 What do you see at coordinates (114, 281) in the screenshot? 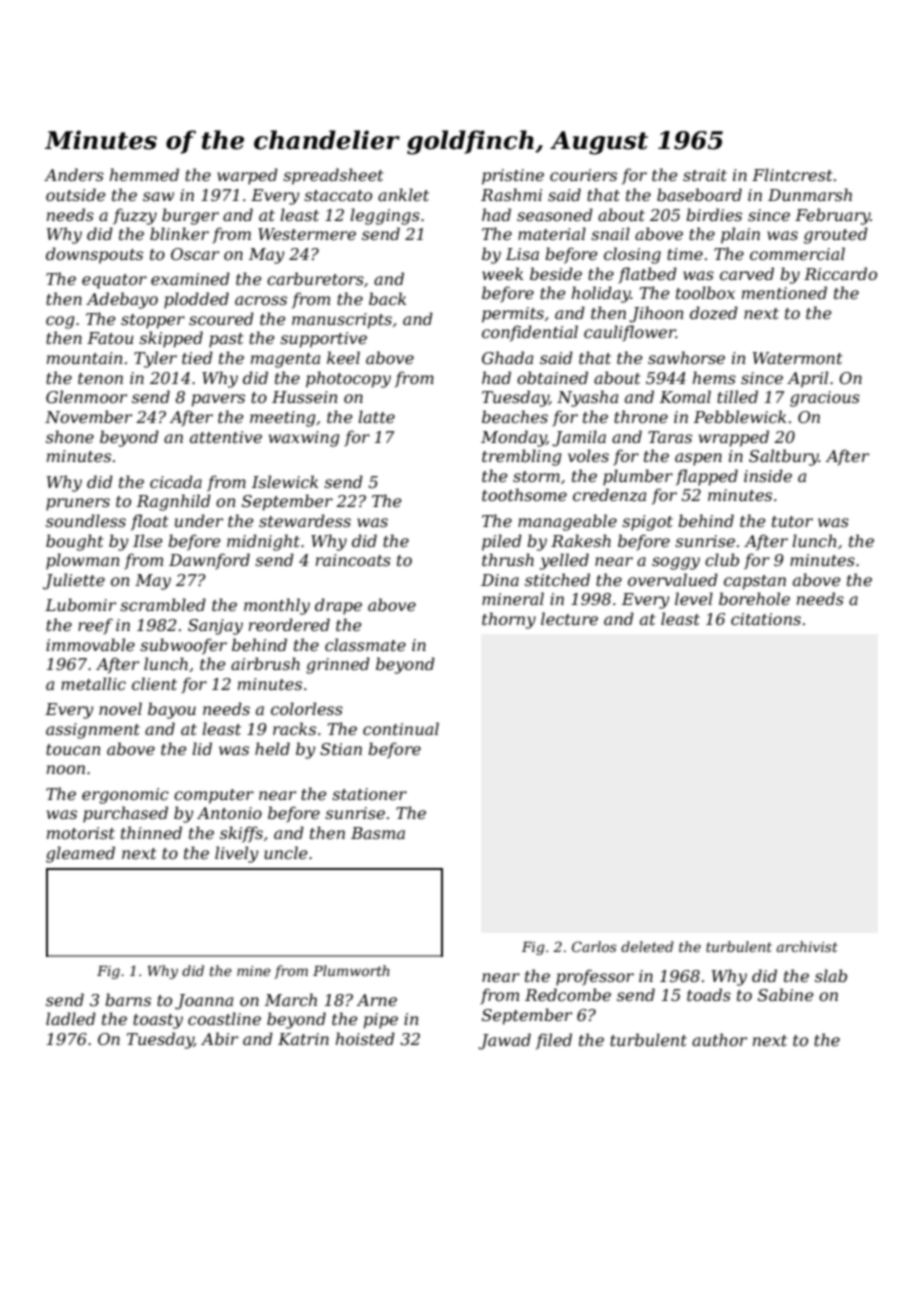
I see `equator` at bounding box center [114, 281].
